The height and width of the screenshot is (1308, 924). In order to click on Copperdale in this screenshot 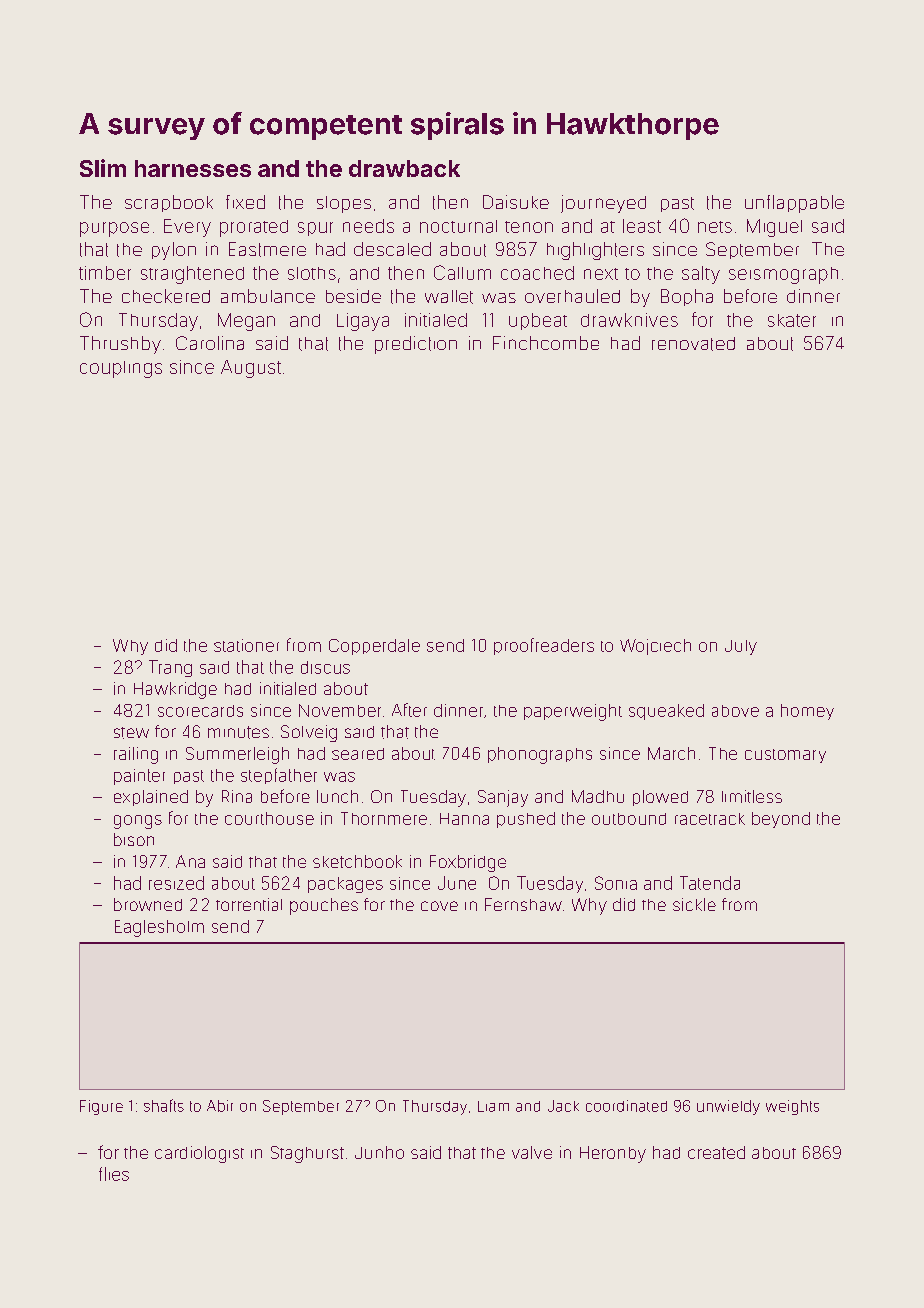, I will do `click(374, 647)`.
